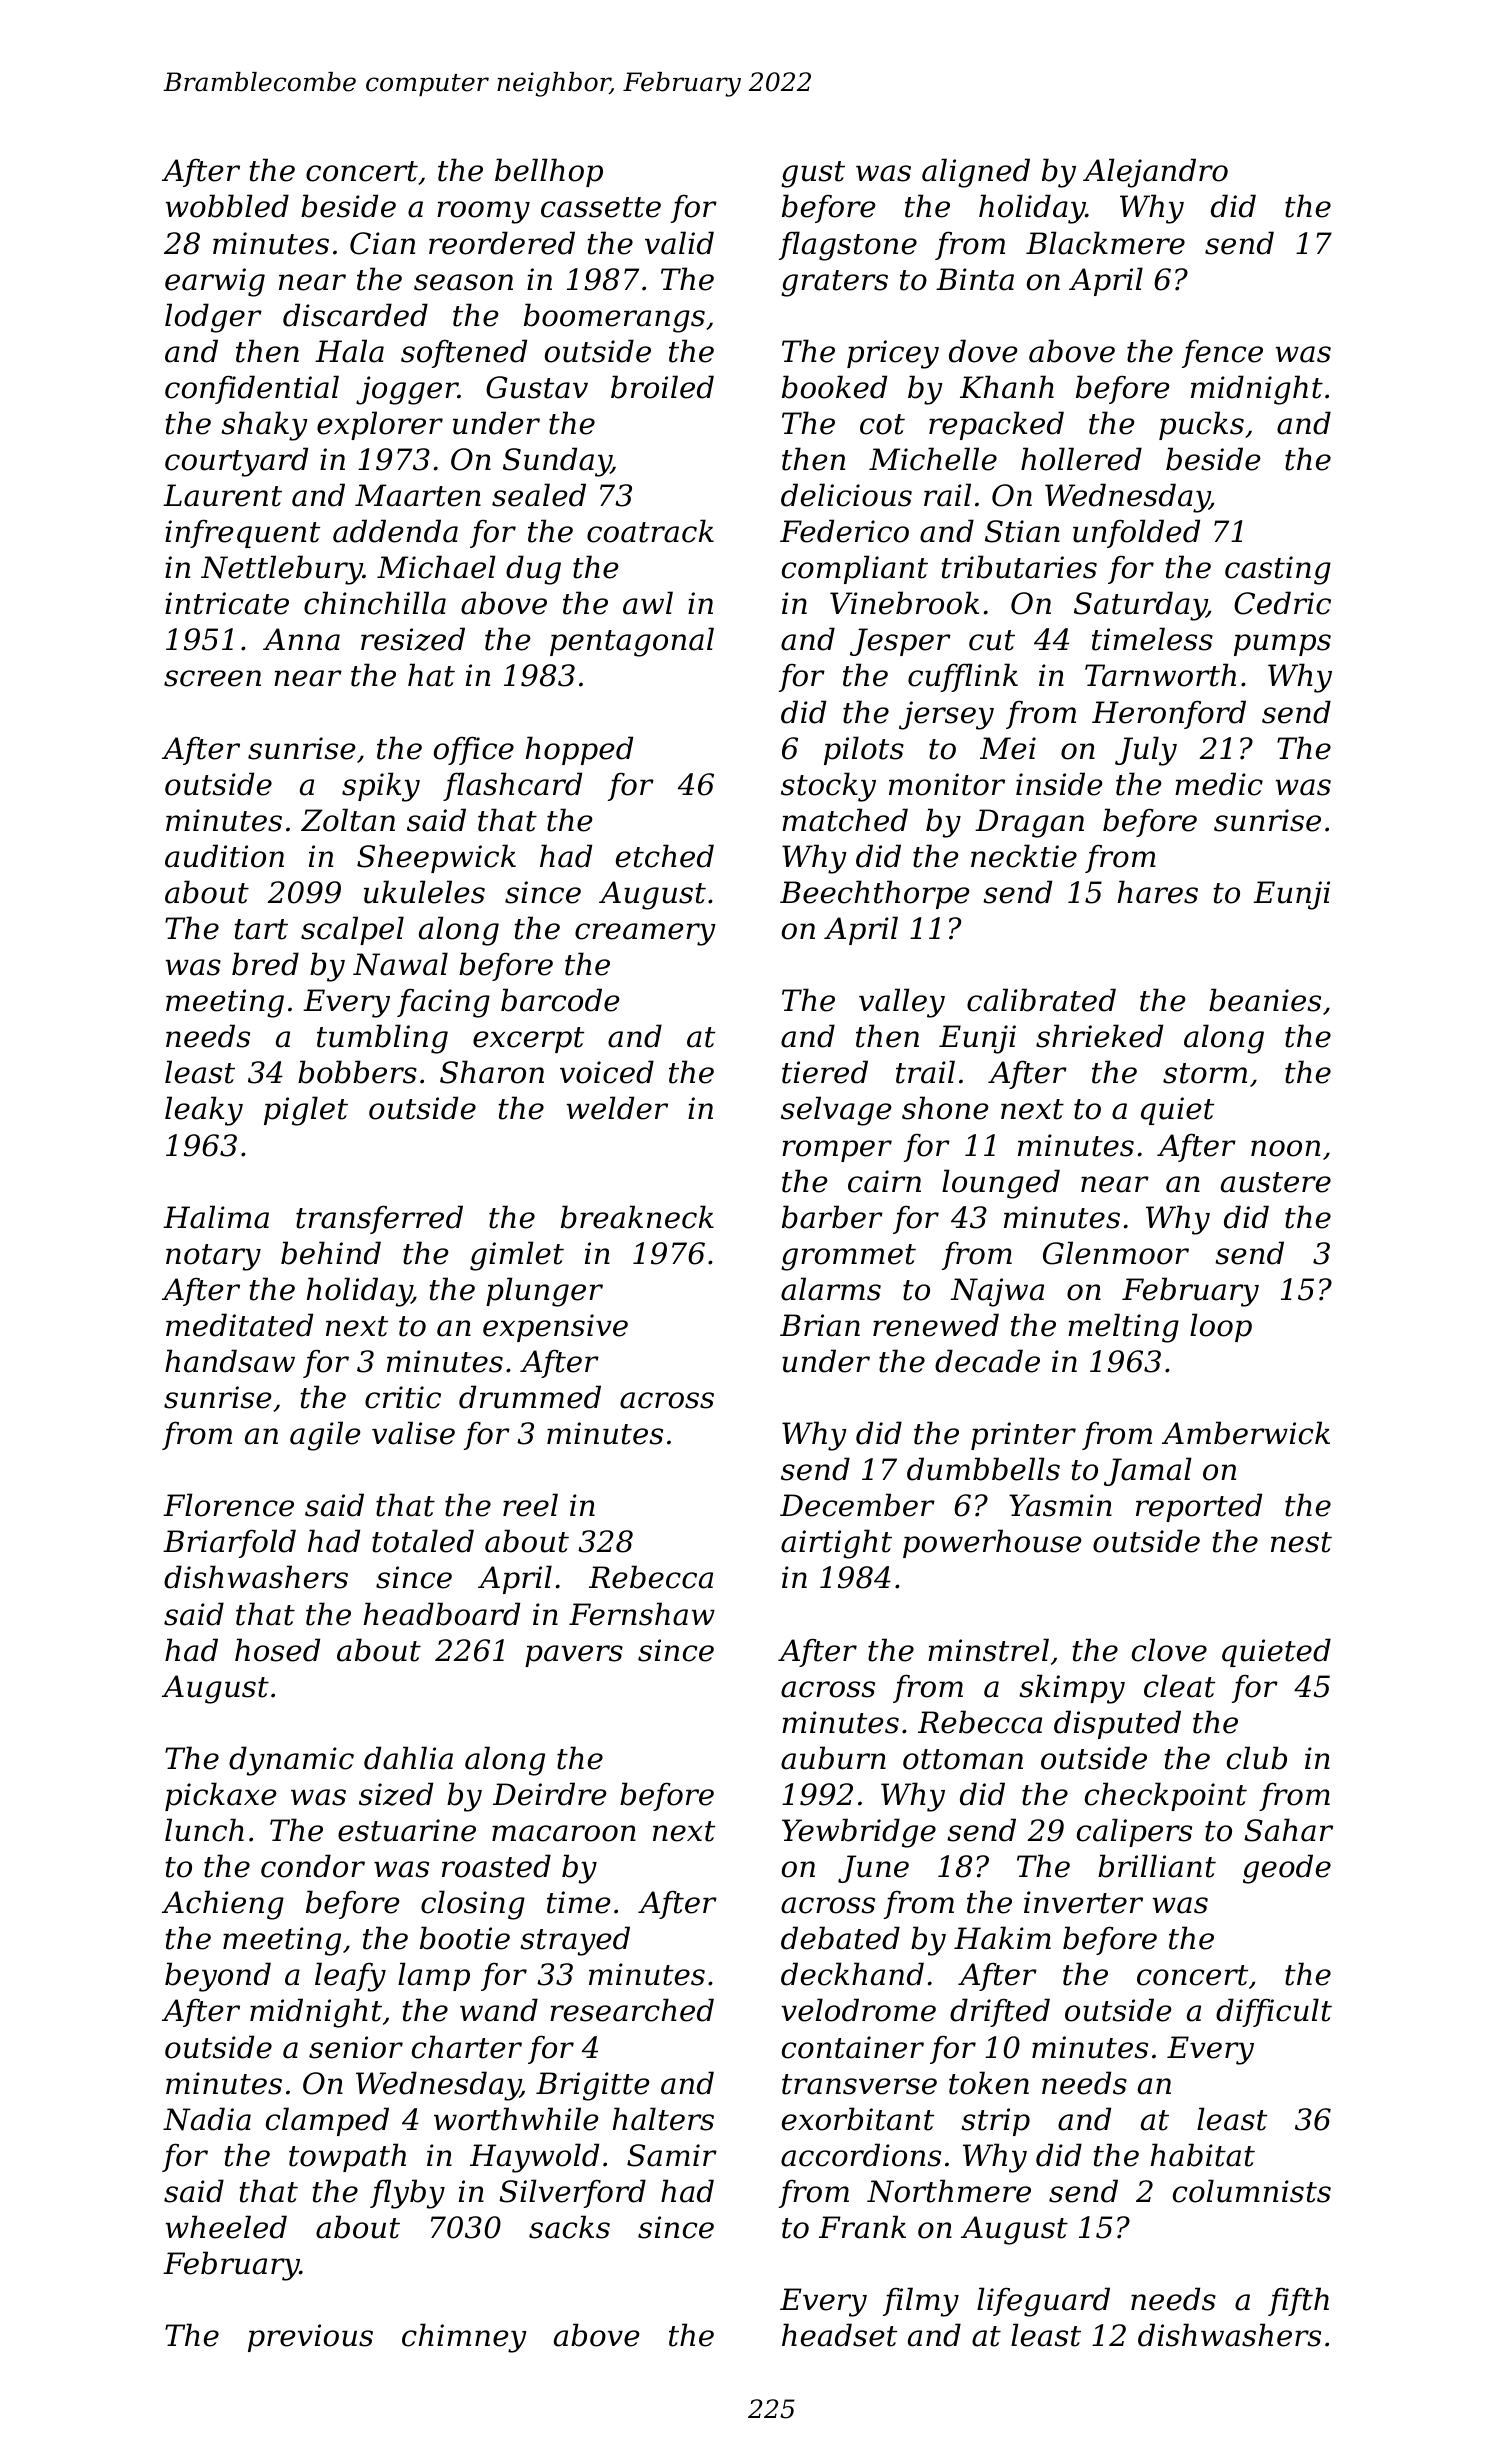 This image has height=2464, width=1496. Describe the element at coordinates (418, 495) in the image. I see `Maarten` at that location.
